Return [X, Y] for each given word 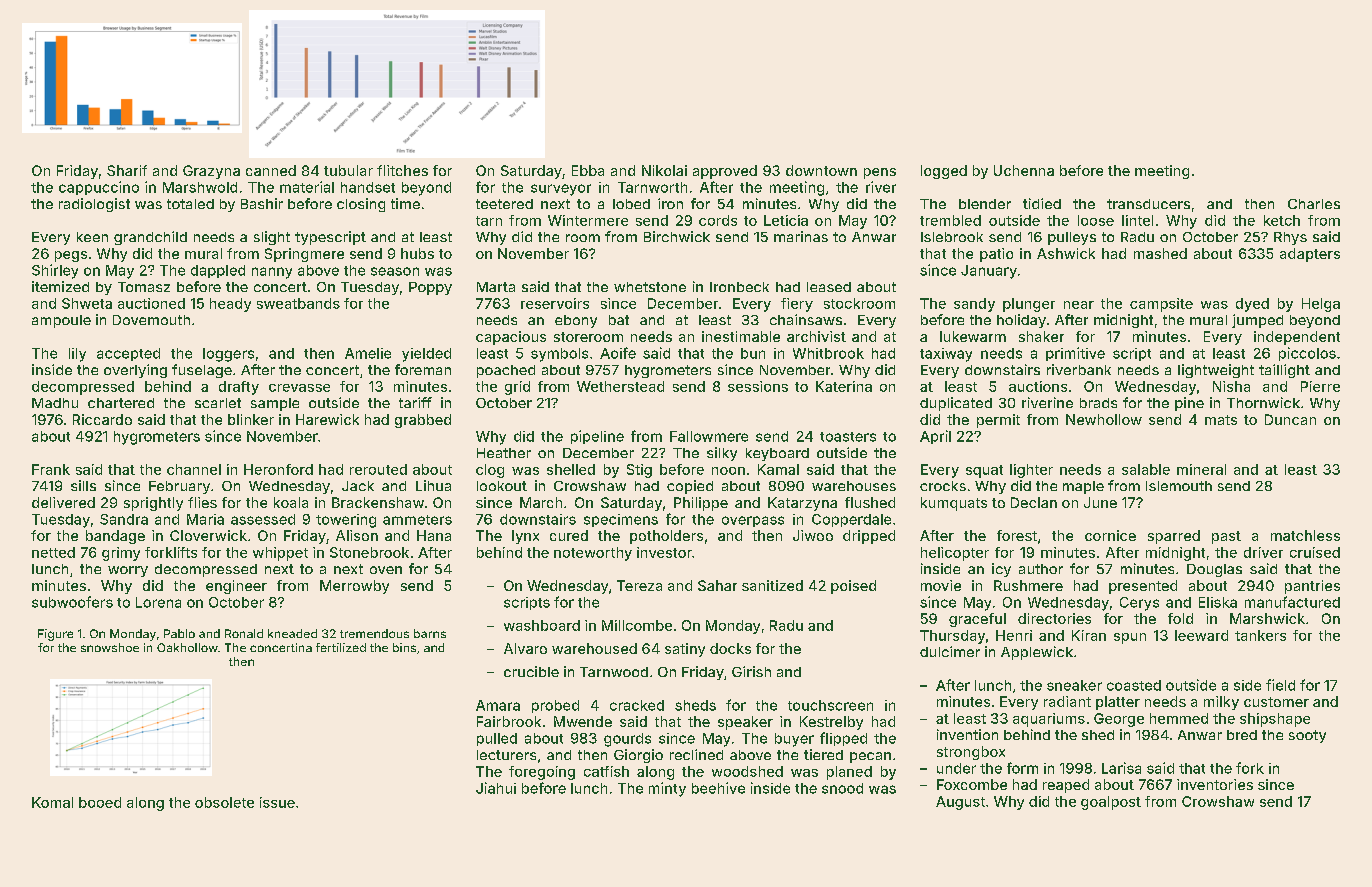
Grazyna [211, 172]
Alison [357, 535]
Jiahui [496, 788]
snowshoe [110, 647]
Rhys [1290, 238]
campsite [1161, 305]
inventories [1215, 784]
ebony [576, 321]
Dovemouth [151, 320]
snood [842, 788]
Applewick [1037, 653]
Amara [498, 705]
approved [725, 172]
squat [984, 471]
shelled [571, 469]
